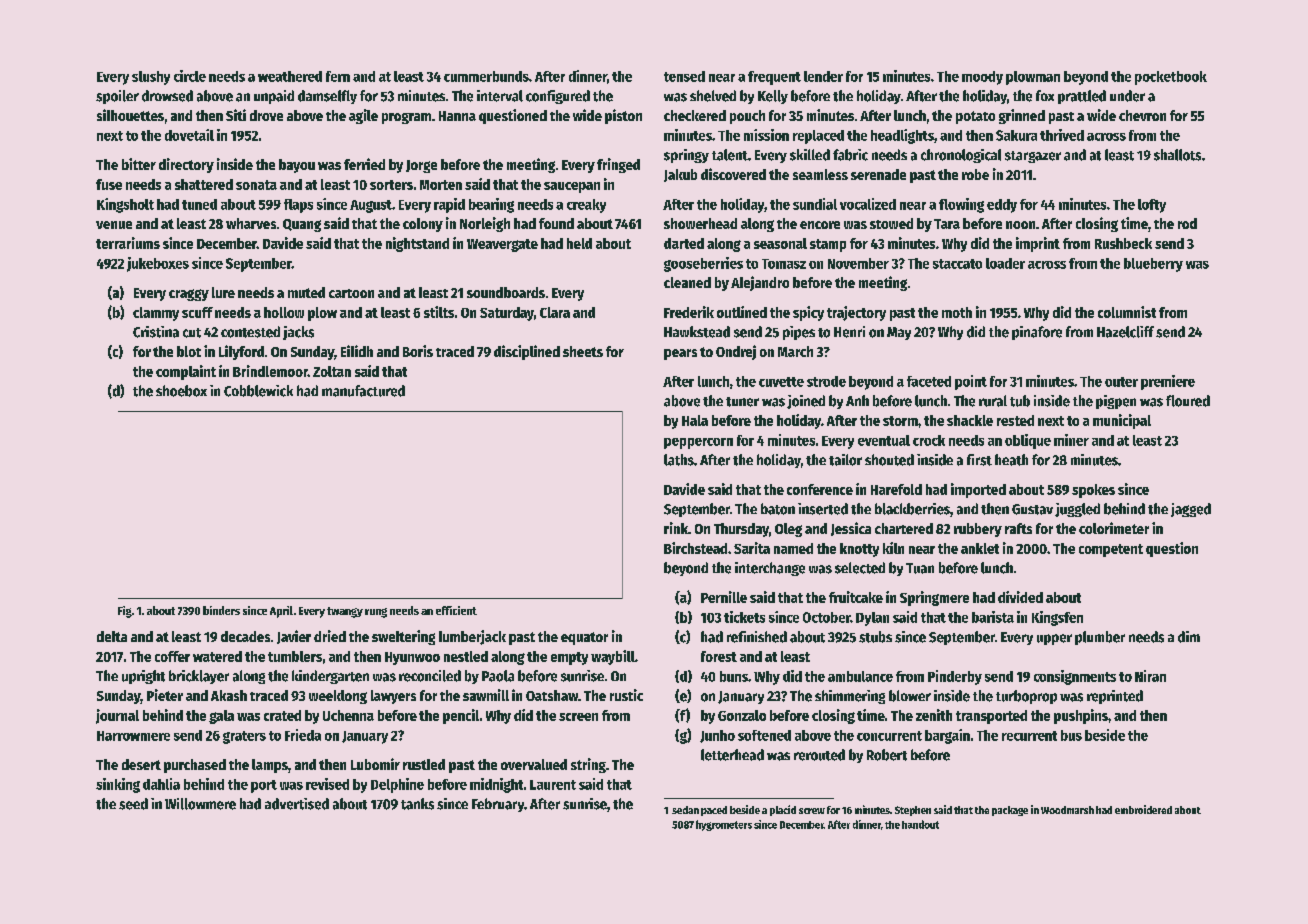 Image resolution: width=1308 pixels, height=924 pixels. What do you see at coordinates (258, 391) in the screenshot?
I see `Cobblewick` at bounding box center [258, 391].
